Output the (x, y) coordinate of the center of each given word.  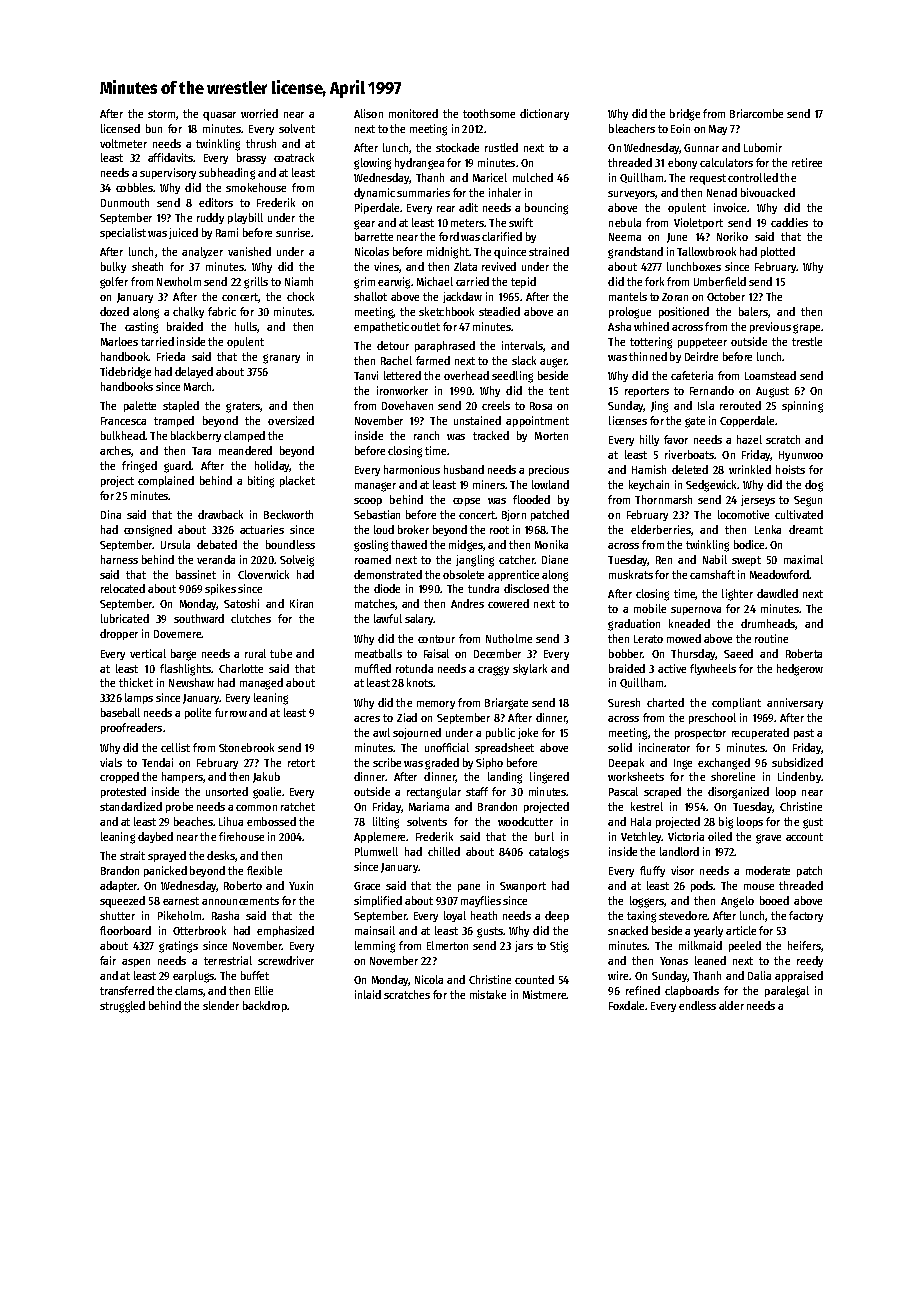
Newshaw (191, 682)
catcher (517, 559)
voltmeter (123, 143)
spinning (802, 407)
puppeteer (702, 343)
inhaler (505, 192)
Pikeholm (179, 915)
